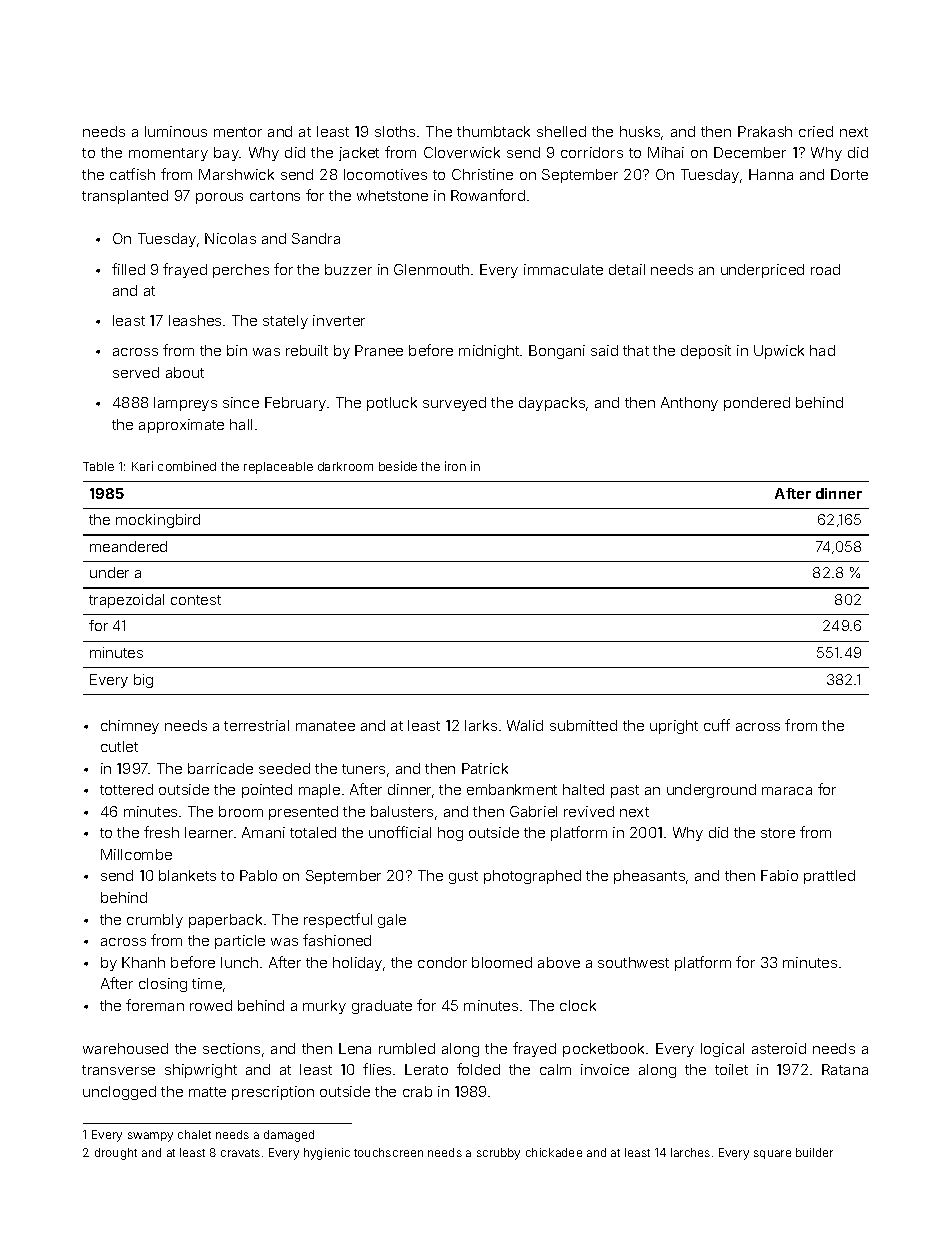  What do you see at coordinates (765, 131) in the screenshot?
I see `Prakash` at bounding box center [765, 131].
